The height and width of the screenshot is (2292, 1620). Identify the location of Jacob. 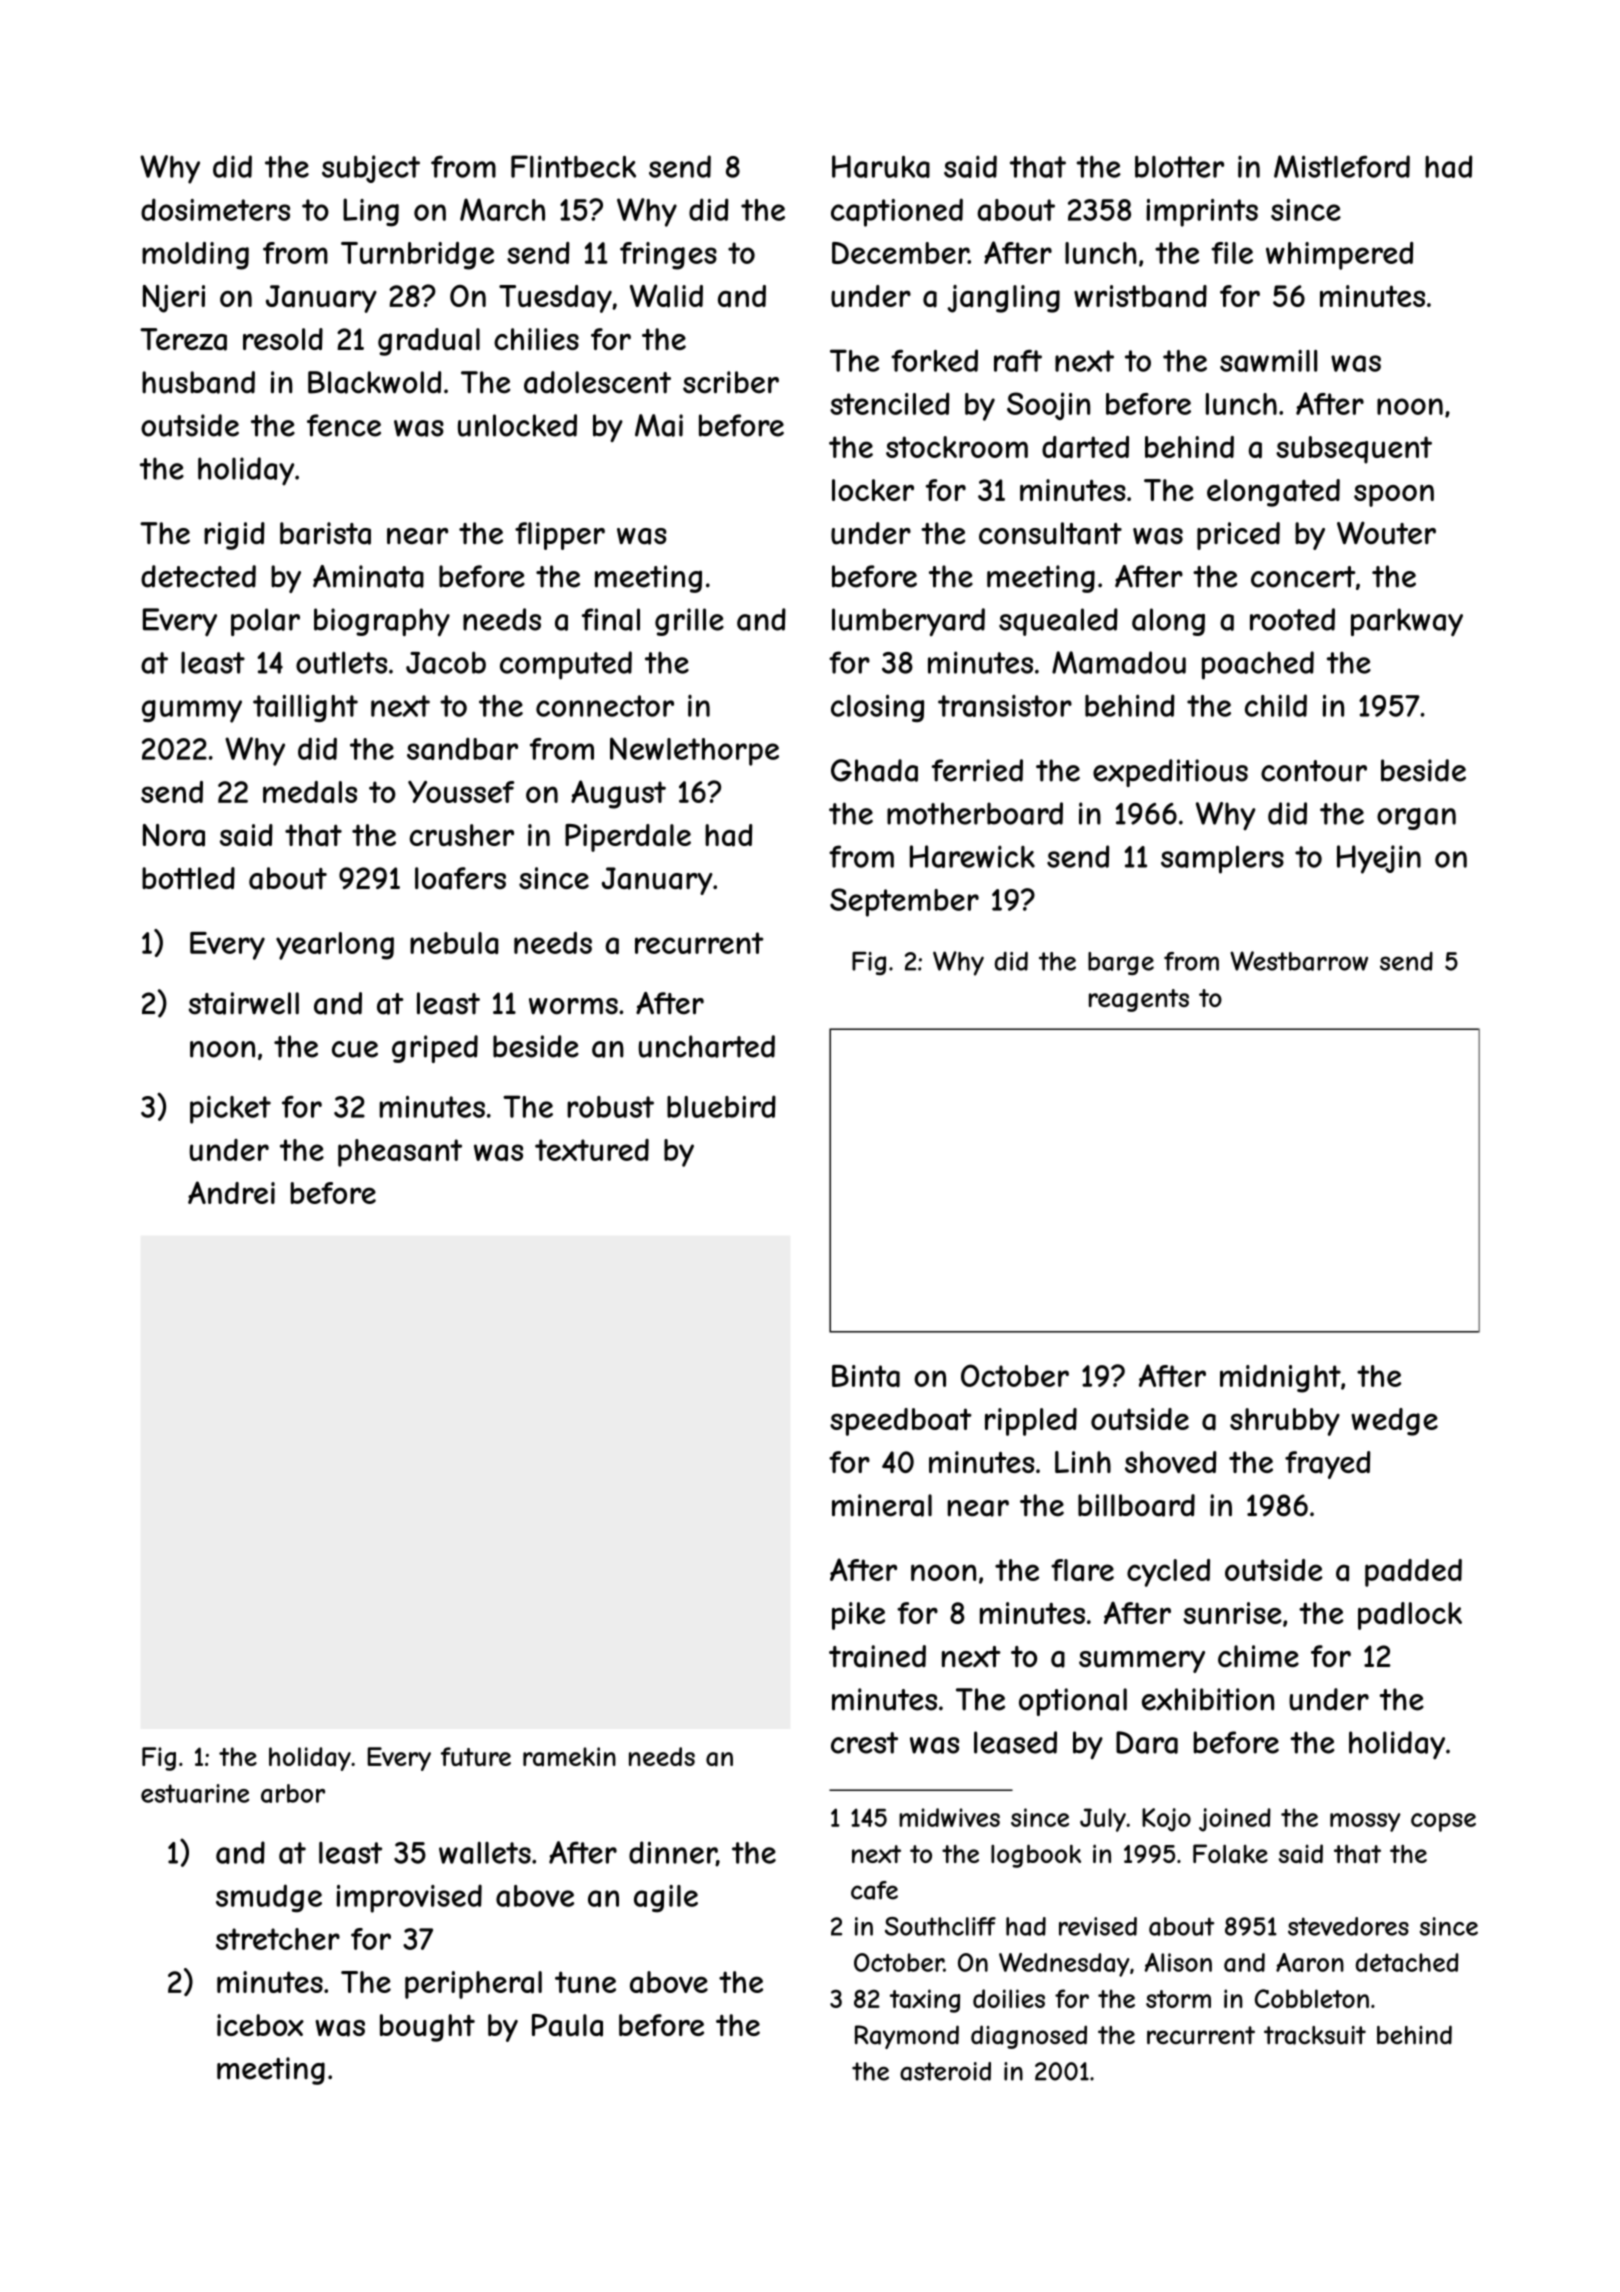
(446, 662).
